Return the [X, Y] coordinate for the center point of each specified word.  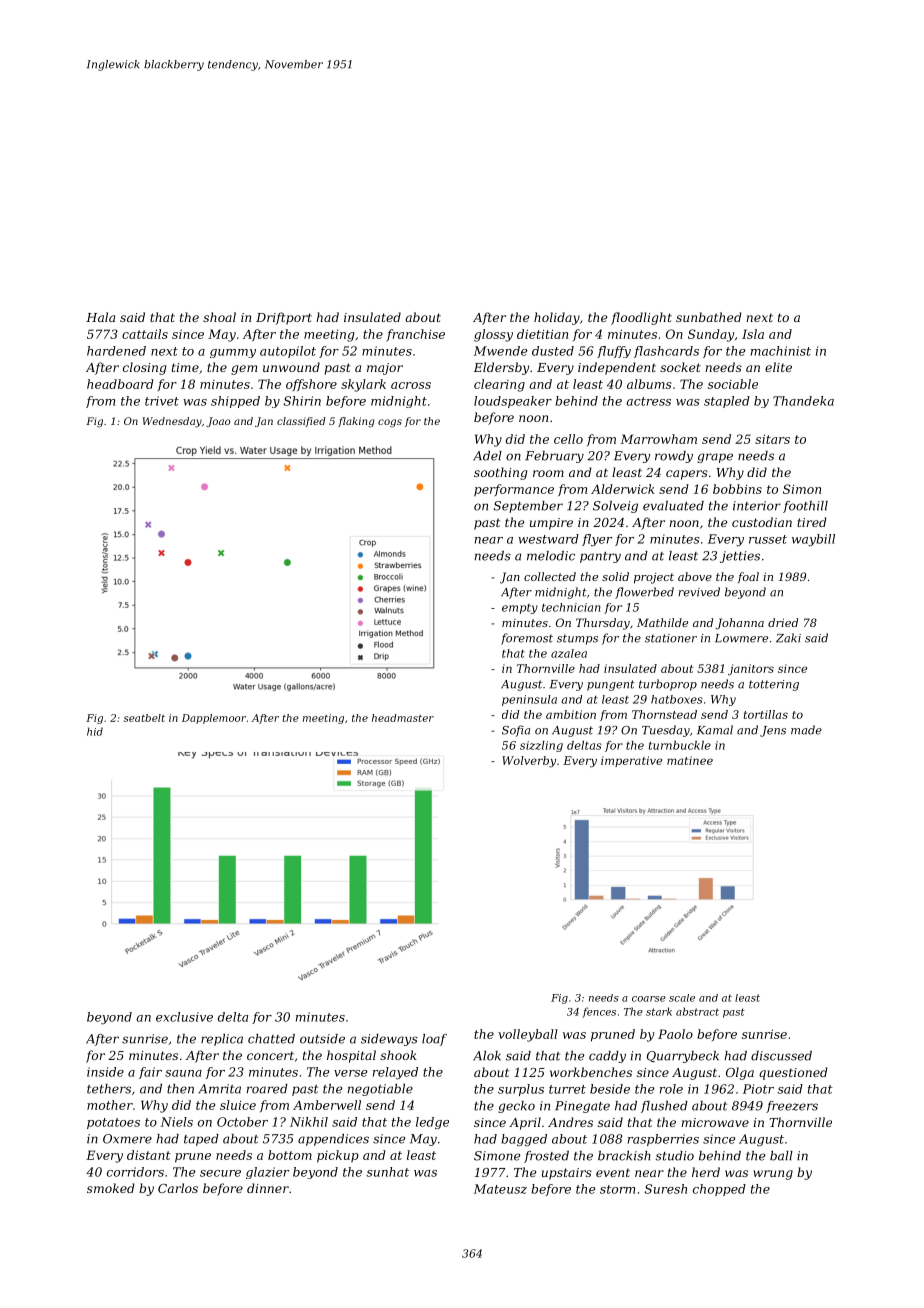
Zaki [788, 638]
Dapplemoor [214, 719]
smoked [111, 1188]
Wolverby [529, 762]
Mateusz [500, 1189]
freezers [792, 1107]
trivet [162, 401]
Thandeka [803, 401]
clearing [499, 385]
